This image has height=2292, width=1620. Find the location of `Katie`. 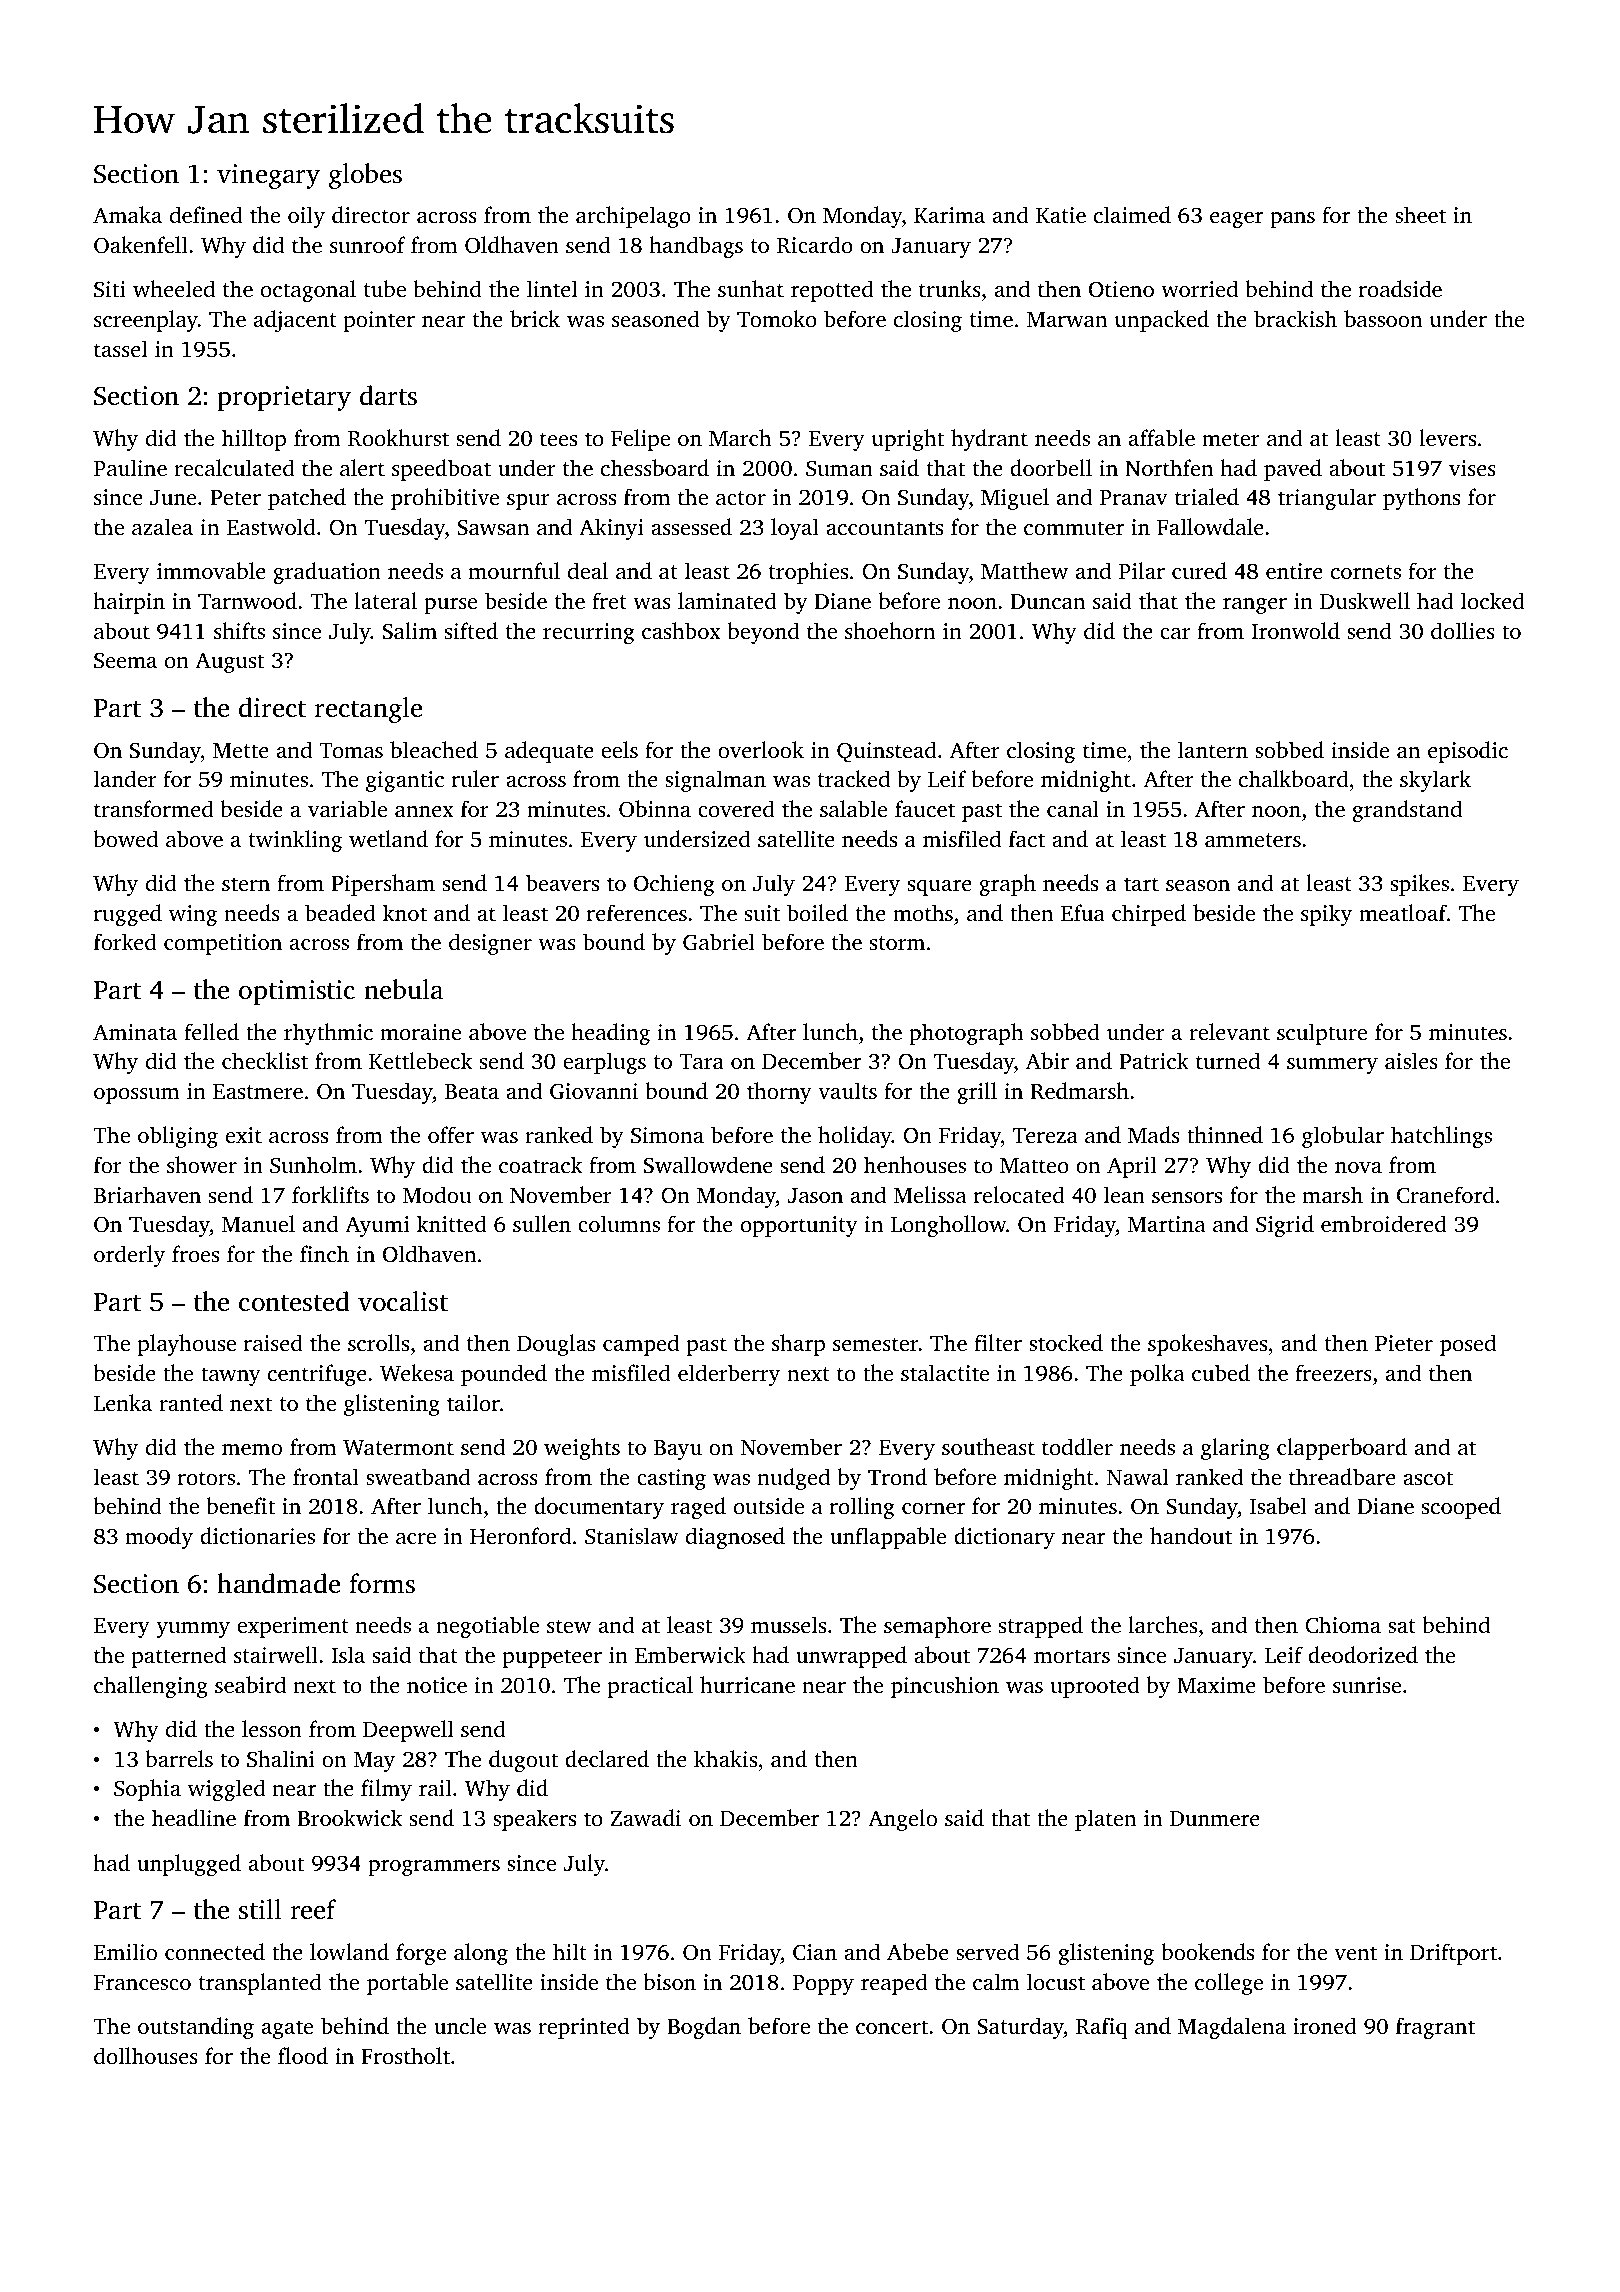

Katie is located at coordinates (1061, 215).
